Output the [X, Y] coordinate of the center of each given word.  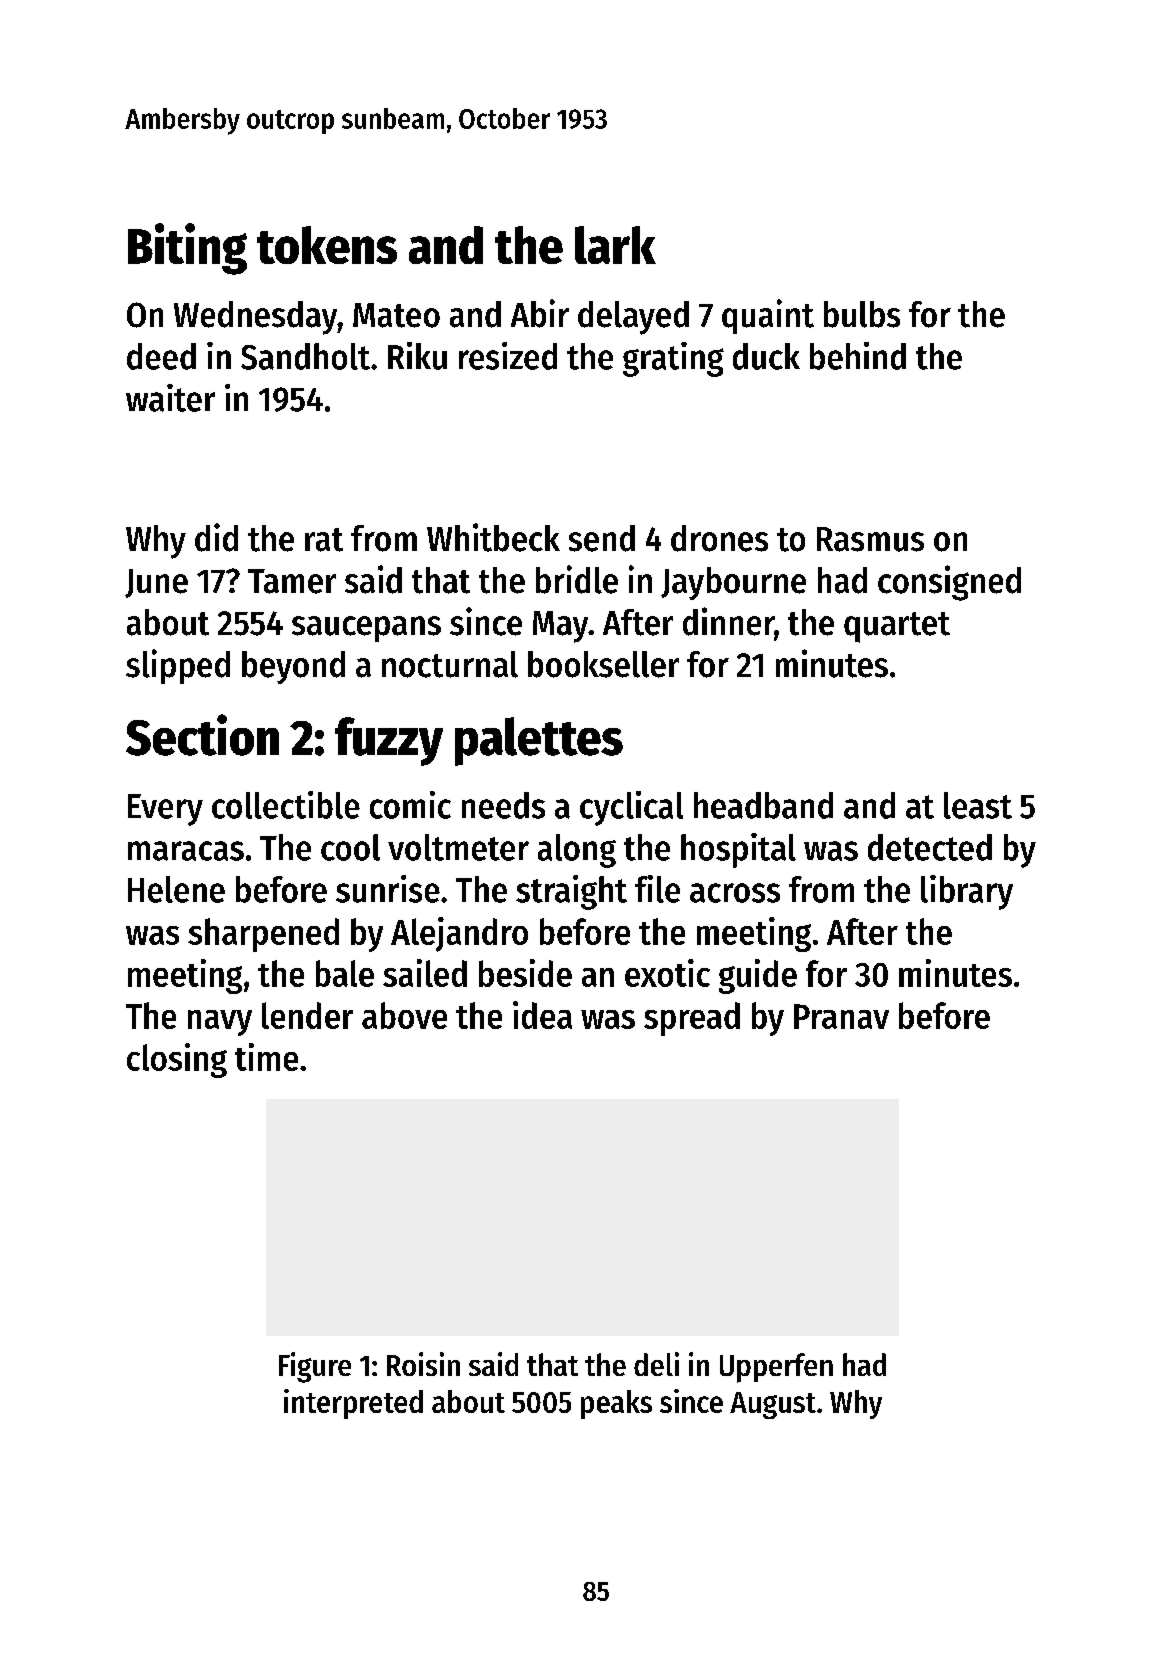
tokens [327, 245]
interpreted [353, 1404]
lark [615, 245]
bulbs [862, 314]
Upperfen [776, 1368]
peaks [616, 1404]
